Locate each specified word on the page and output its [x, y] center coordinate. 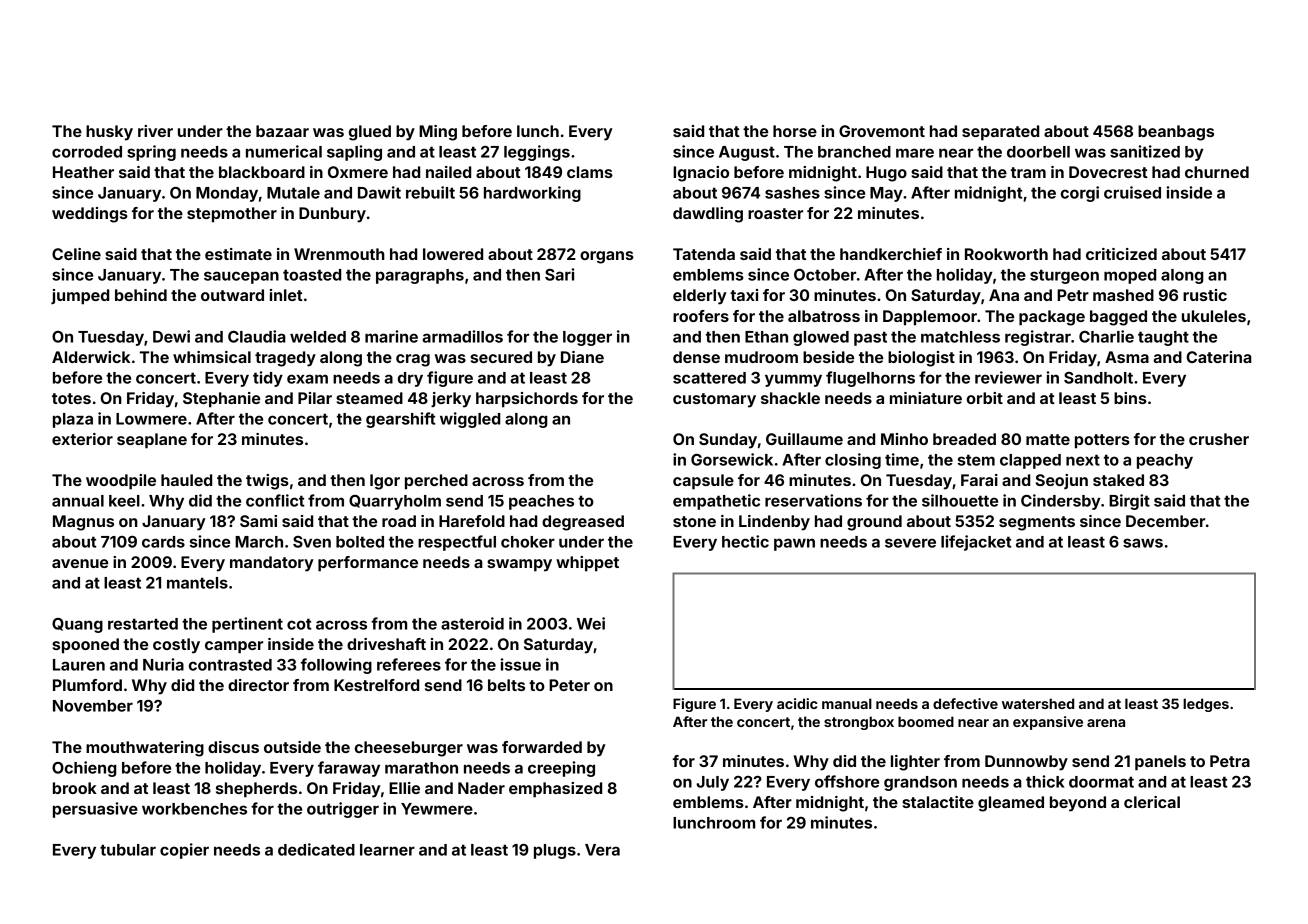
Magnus [83, 523]
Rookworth [1006, 254]
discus [233, 747]
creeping [561, 769]
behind [141, 295]
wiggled [470, 420]
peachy [1165, 461]
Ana [1004, 295]
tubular [128, 850]
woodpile [121, 482]
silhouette [960, 500]
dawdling [708, 215]
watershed [1038, 703]
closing [853, 461]
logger [587, 338]
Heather [83, 172]
